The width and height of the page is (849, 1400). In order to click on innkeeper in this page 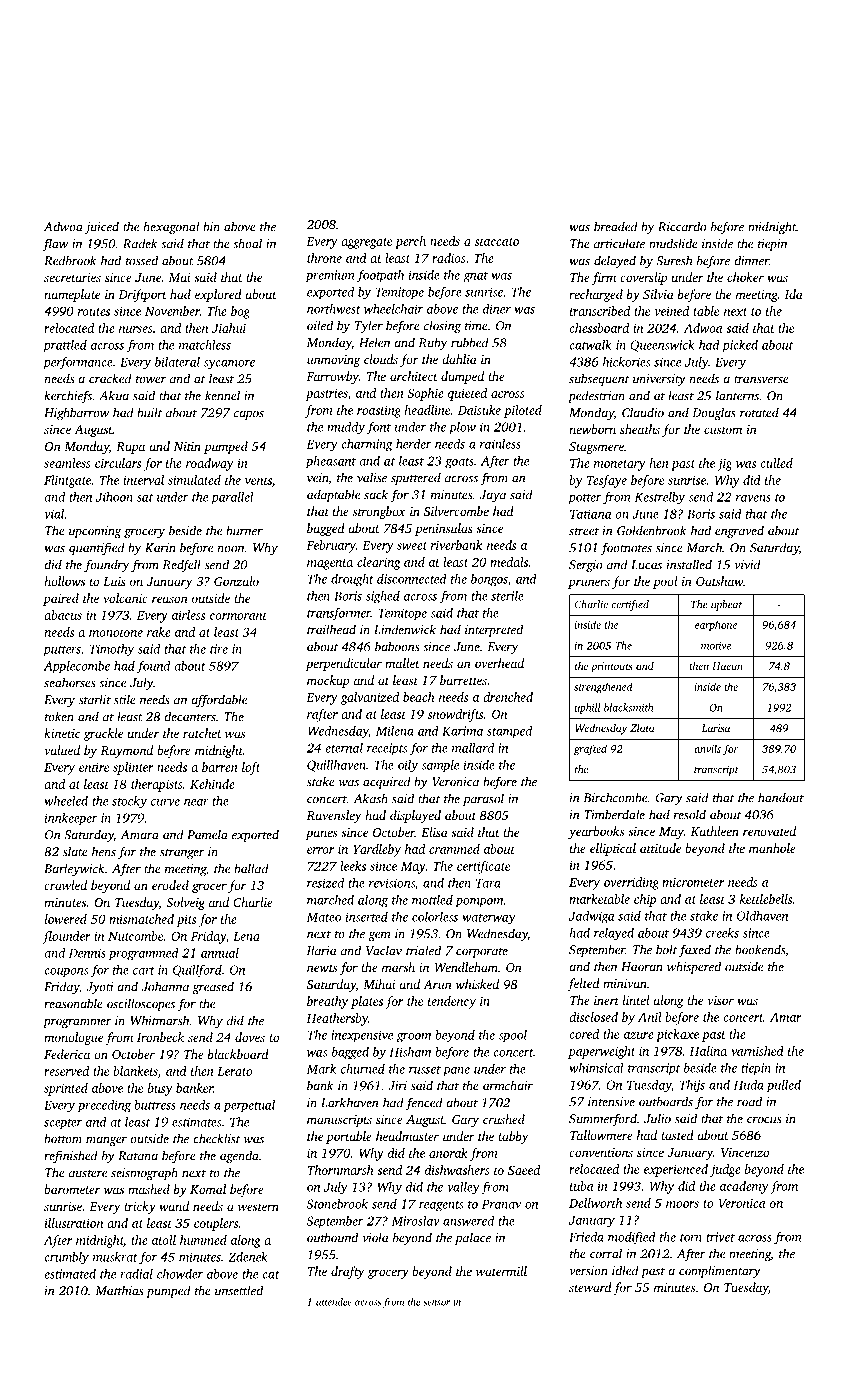, I will do `click(71, 819)`.
